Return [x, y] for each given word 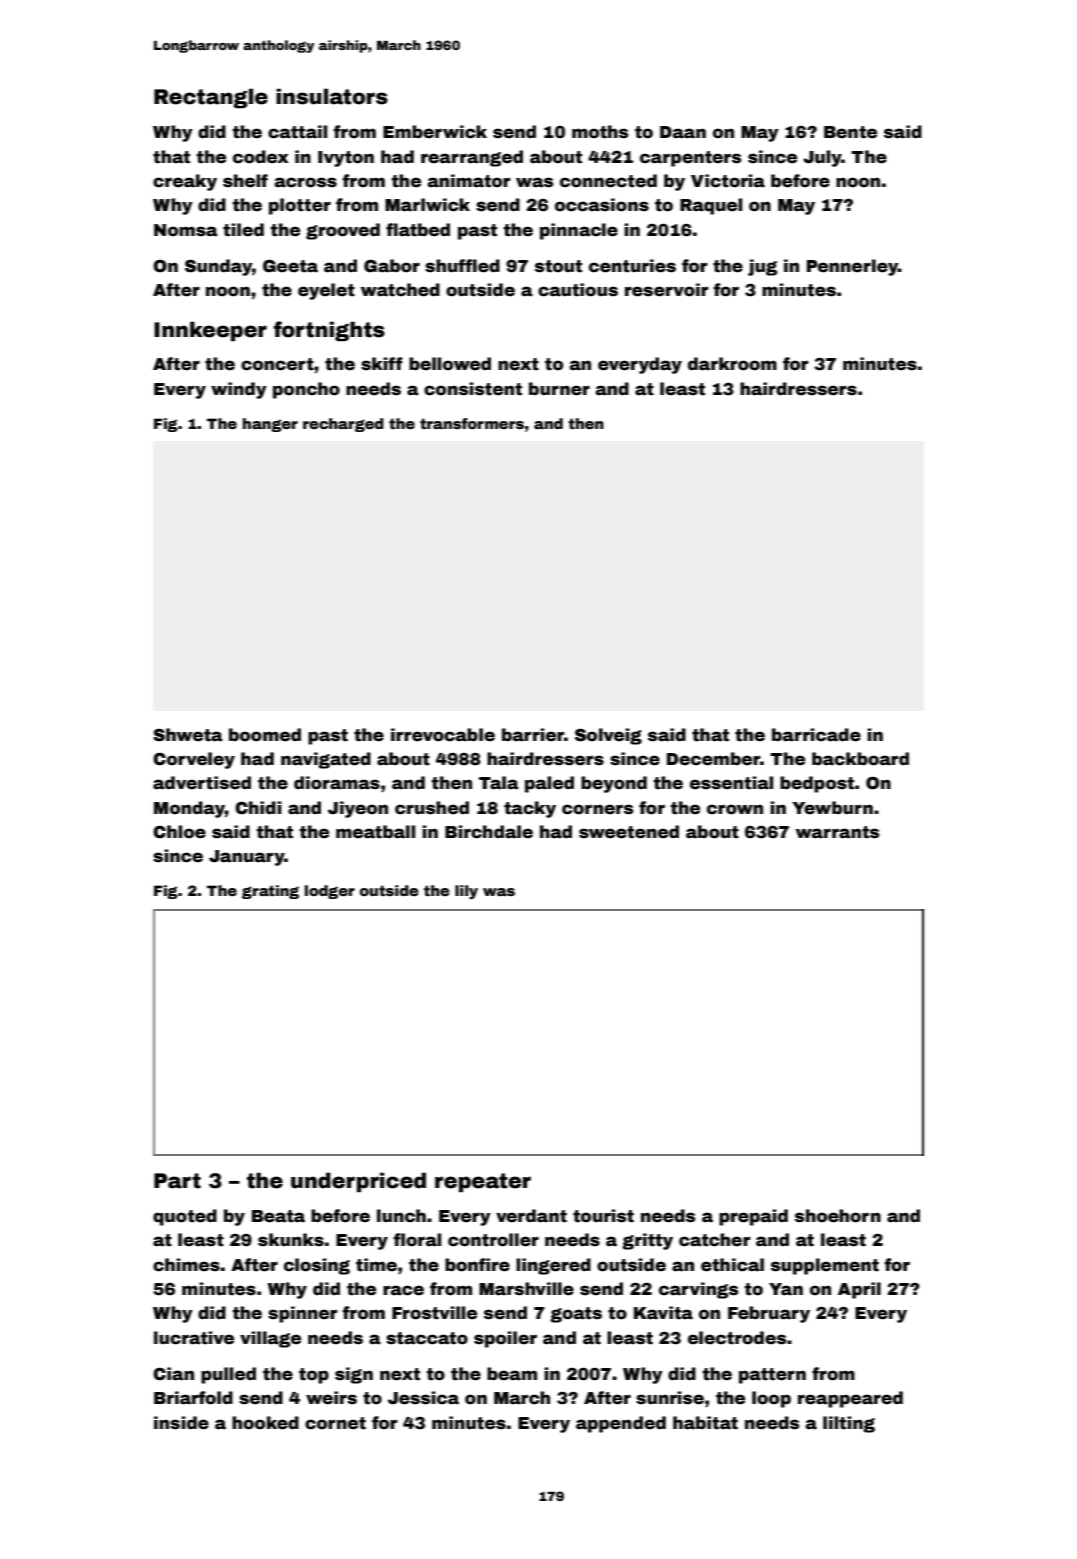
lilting [849, 1424]
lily [466, 892]
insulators [332, 96]
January [247, 858]
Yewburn [832, 808]
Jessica [423, 1398]
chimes [186, 1265]
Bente [850, 132]
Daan [683, 132]
